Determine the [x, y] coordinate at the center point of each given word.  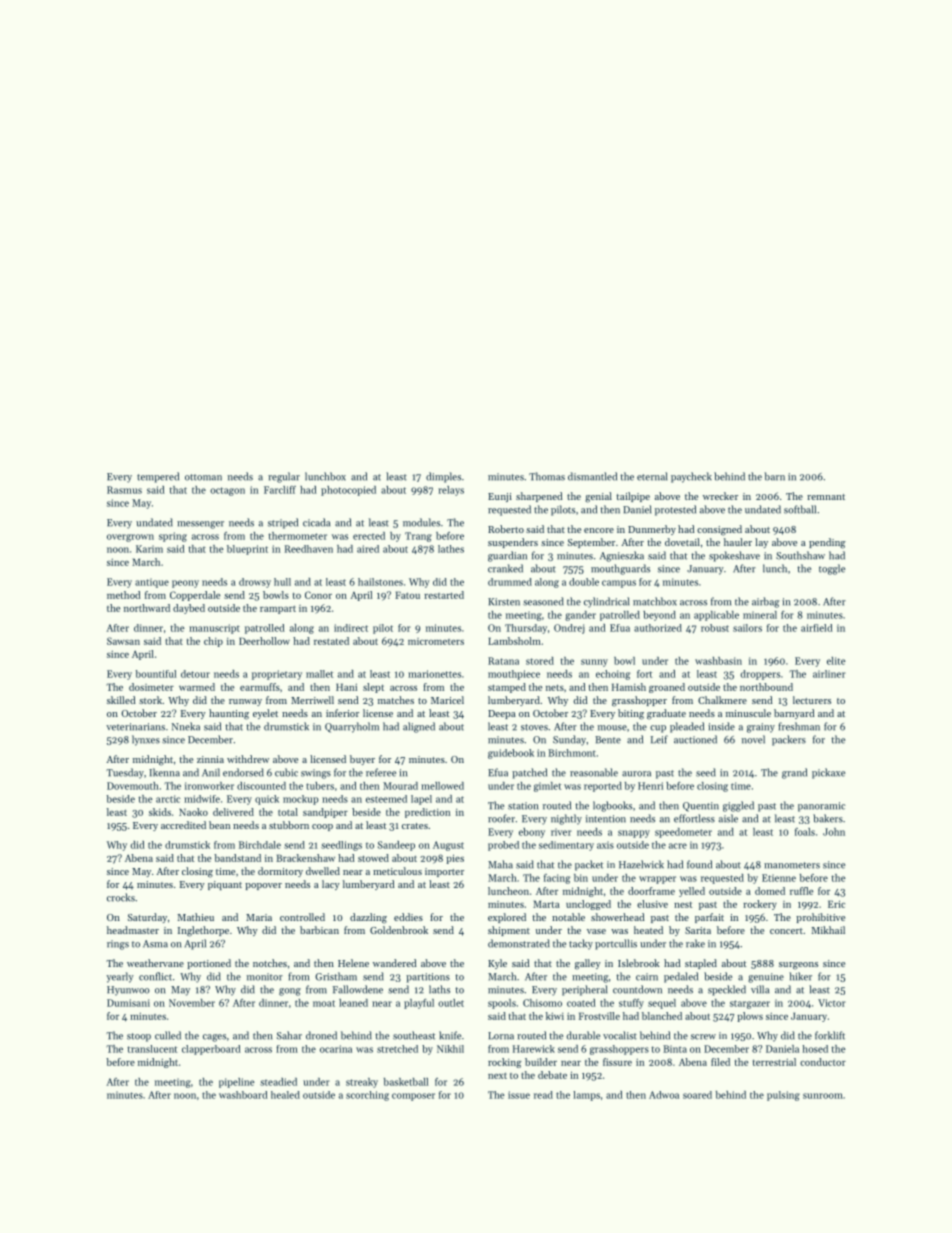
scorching [367, 1096]
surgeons [798, 966]
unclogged [588, 905]
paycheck [691, 477]
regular [284, 477]
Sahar [289, 1035]
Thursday [526, 629]
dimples [443, 477]
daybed [189, 609]
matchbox [655, 601]
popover [263, 886]
